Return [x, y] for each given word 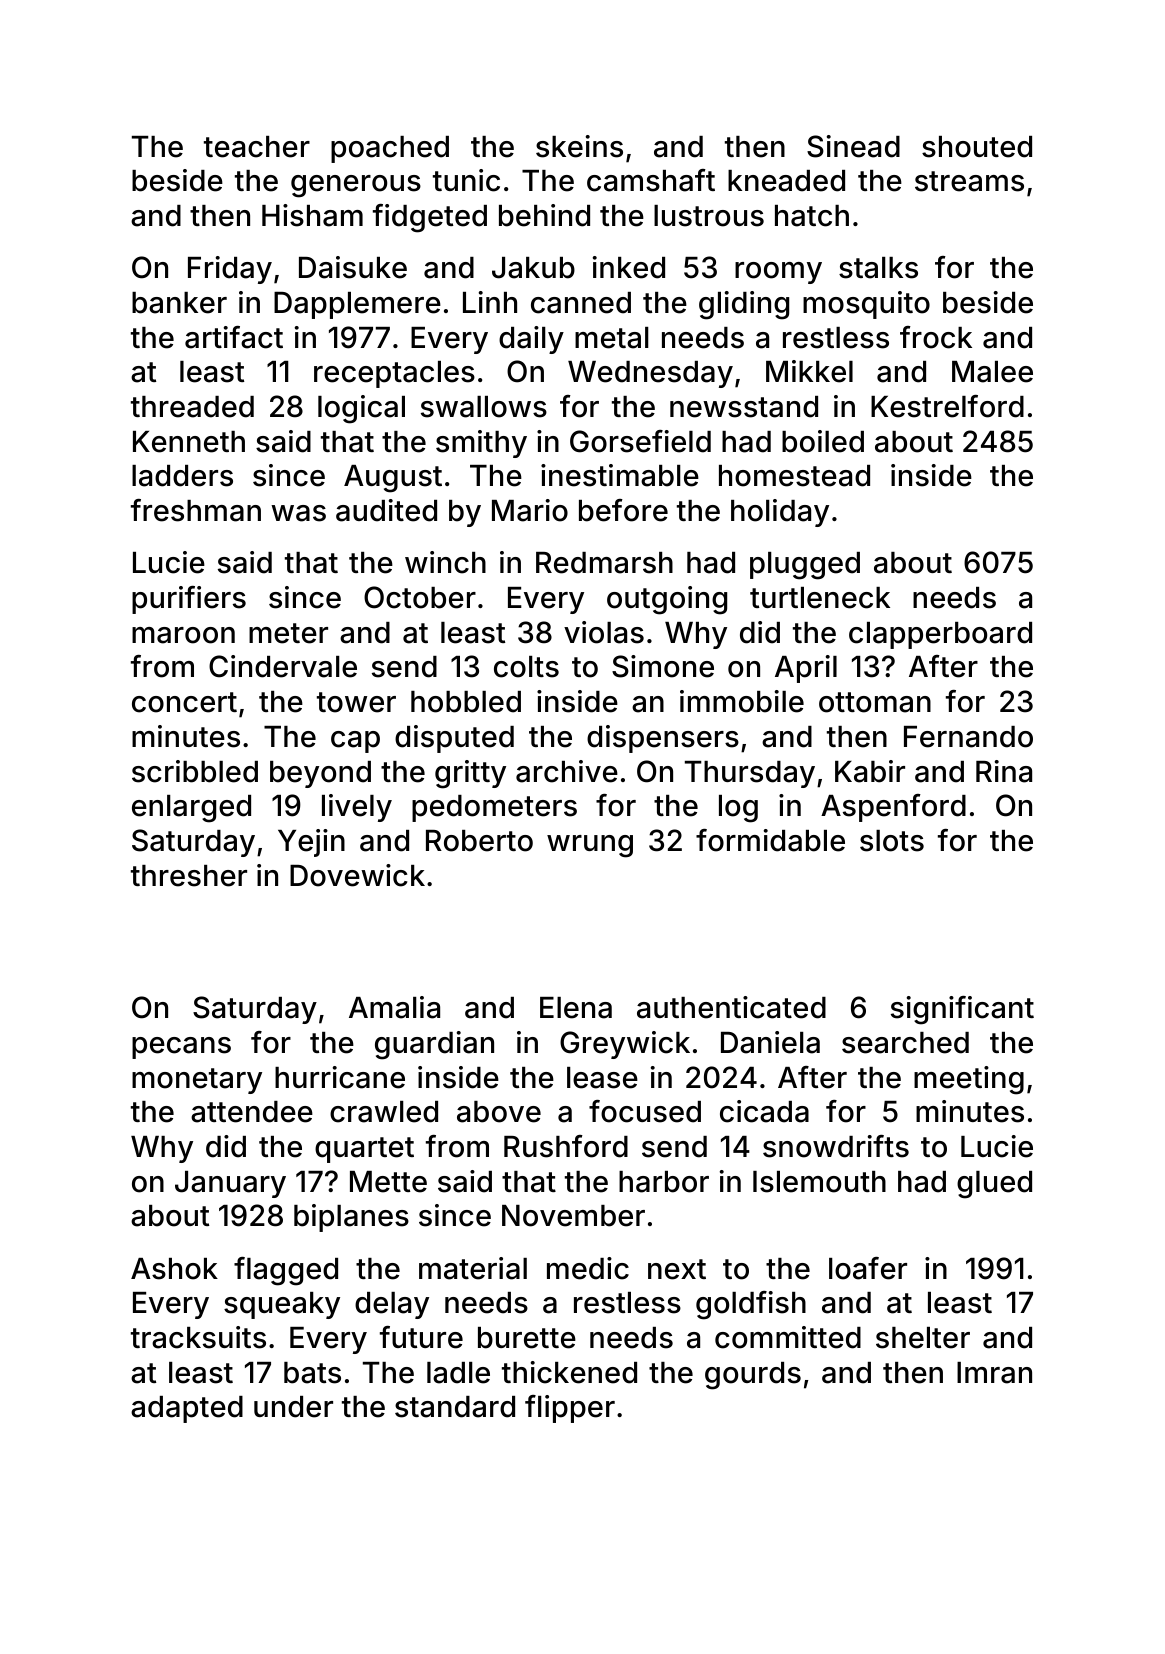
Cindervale [283, 666]
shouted [977, 147]
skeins [579, 146]
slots [892, 841]
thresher [189, 876]
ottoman [875, 702]
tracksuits [198, 1337]
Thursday [750, 774]
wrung [590, 846]
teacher [257, 147]
